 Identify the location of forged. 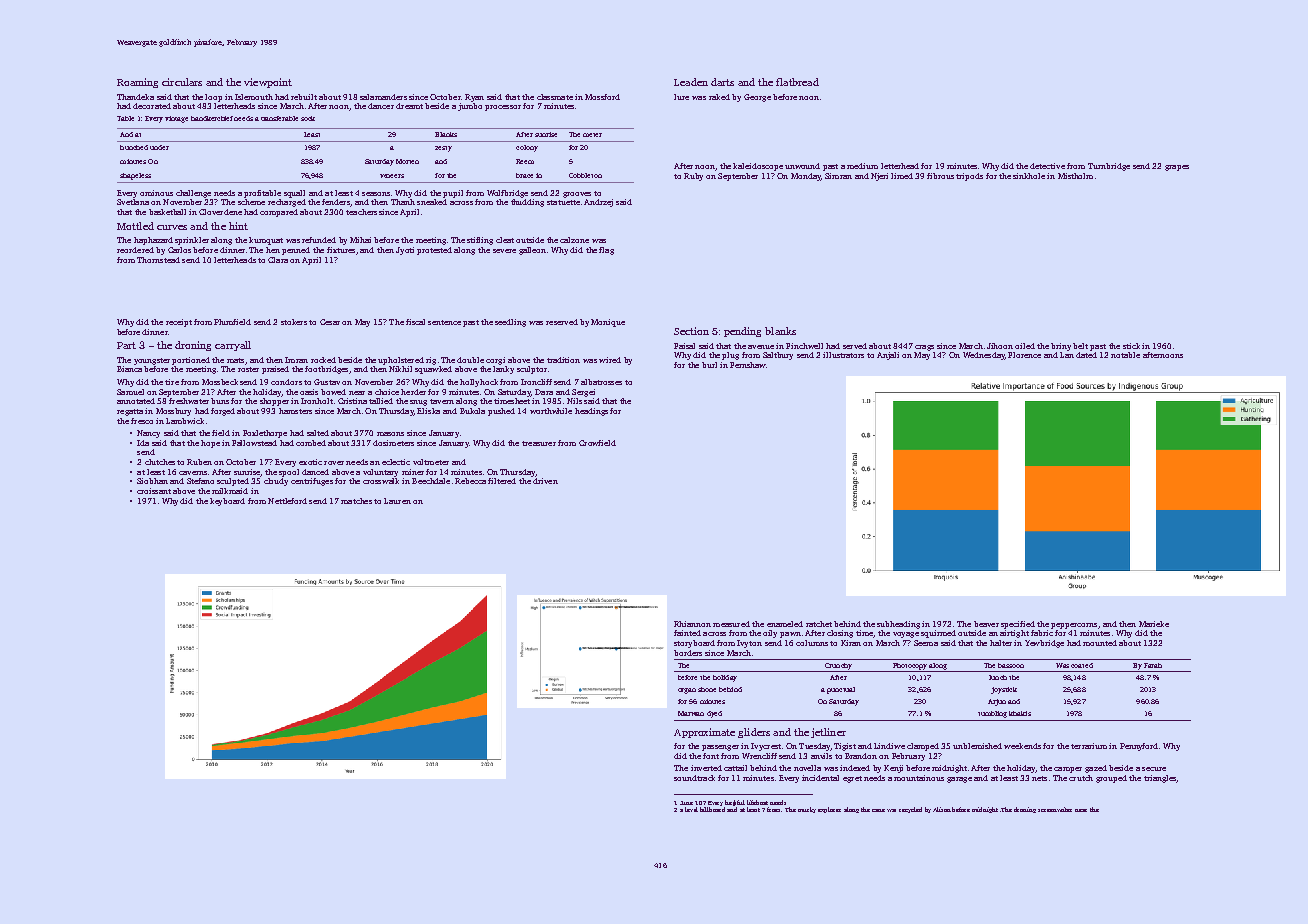
(223, 412).
